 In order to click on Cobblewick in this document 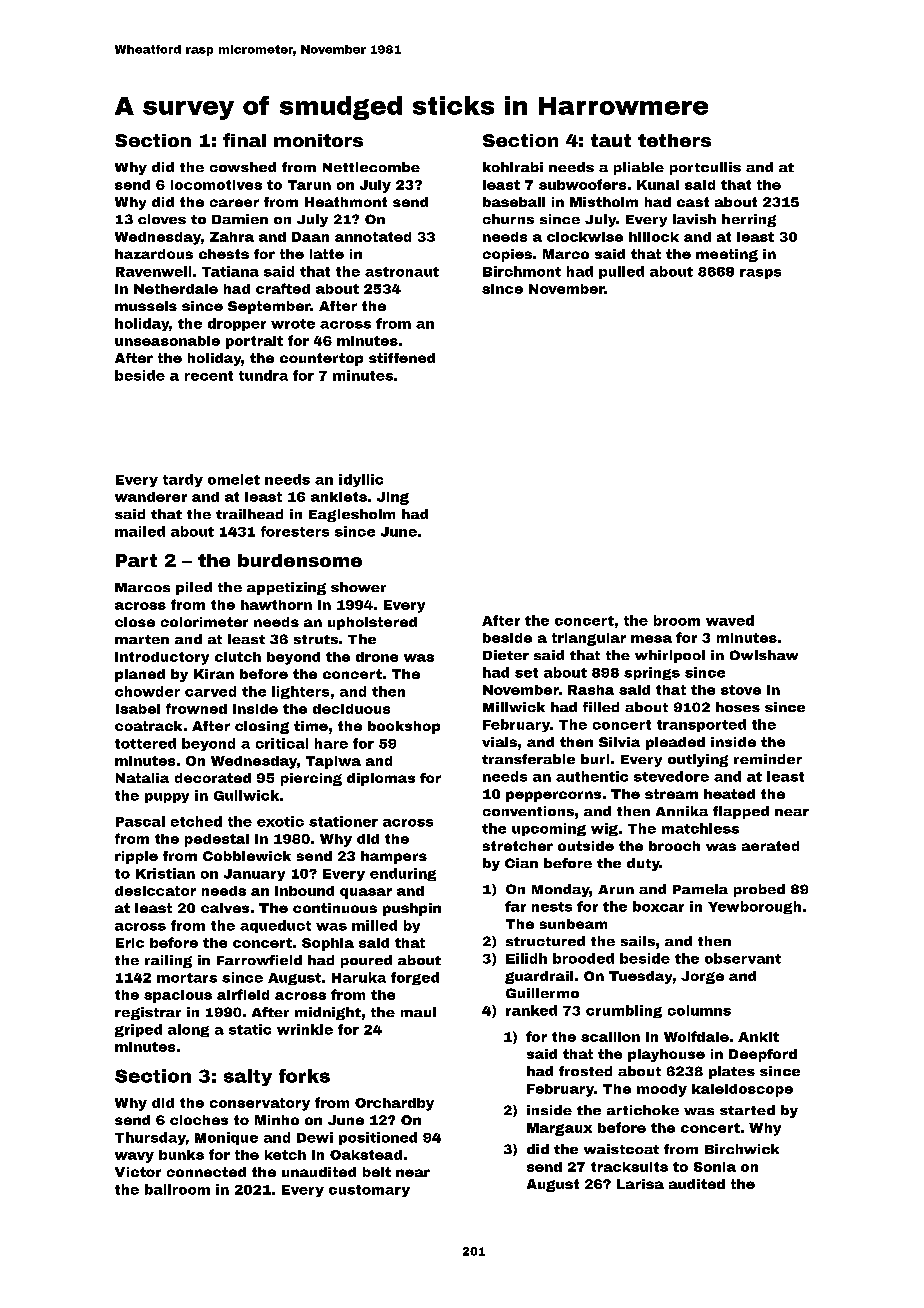, I will do `click(247, 856)`.
